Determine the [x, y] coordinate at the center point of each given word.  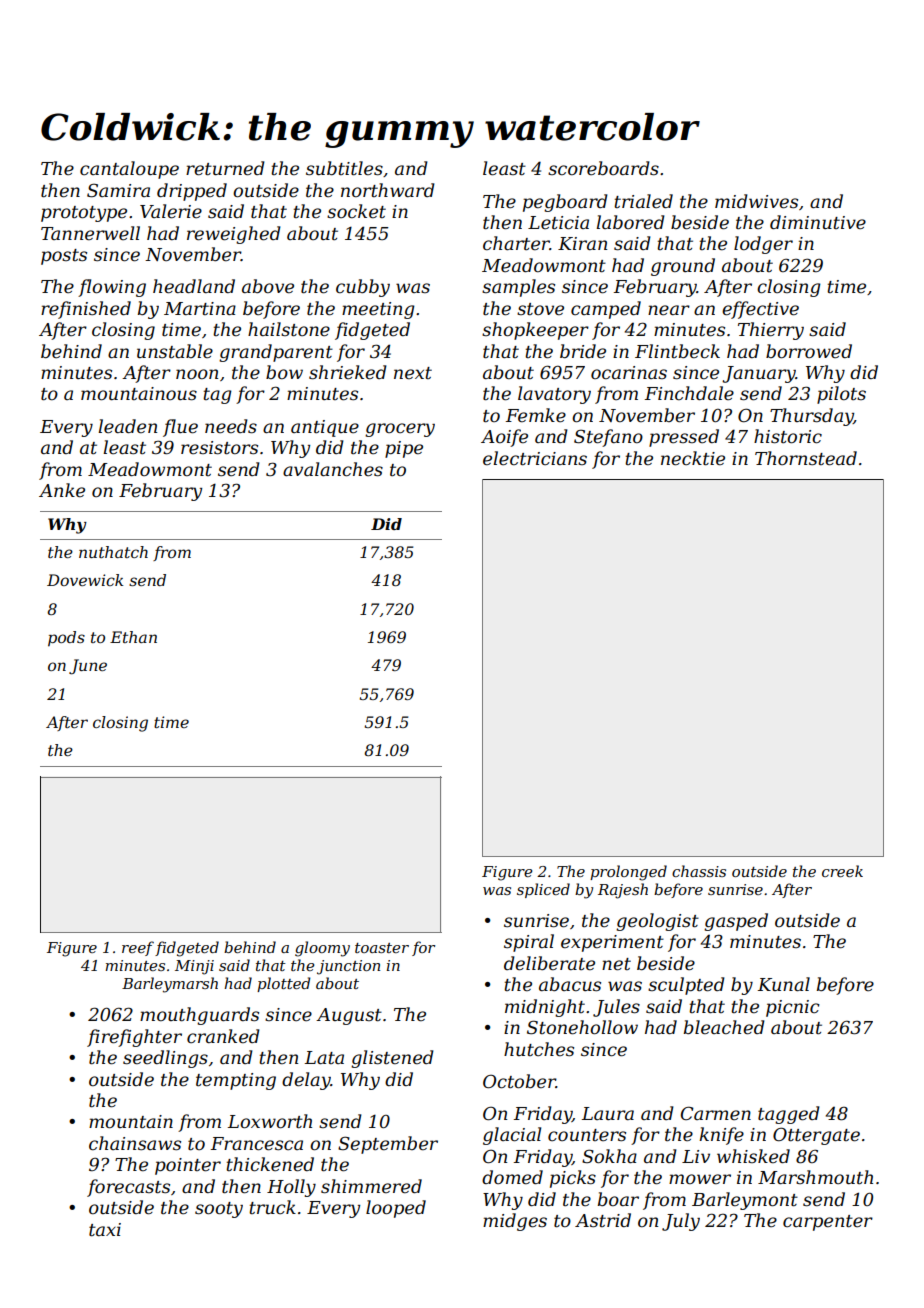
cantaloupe [129, 170]
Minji [194, 967]
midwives [756, 201]
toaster [382, 948]
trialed [643, 201]
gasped [736, 922]
